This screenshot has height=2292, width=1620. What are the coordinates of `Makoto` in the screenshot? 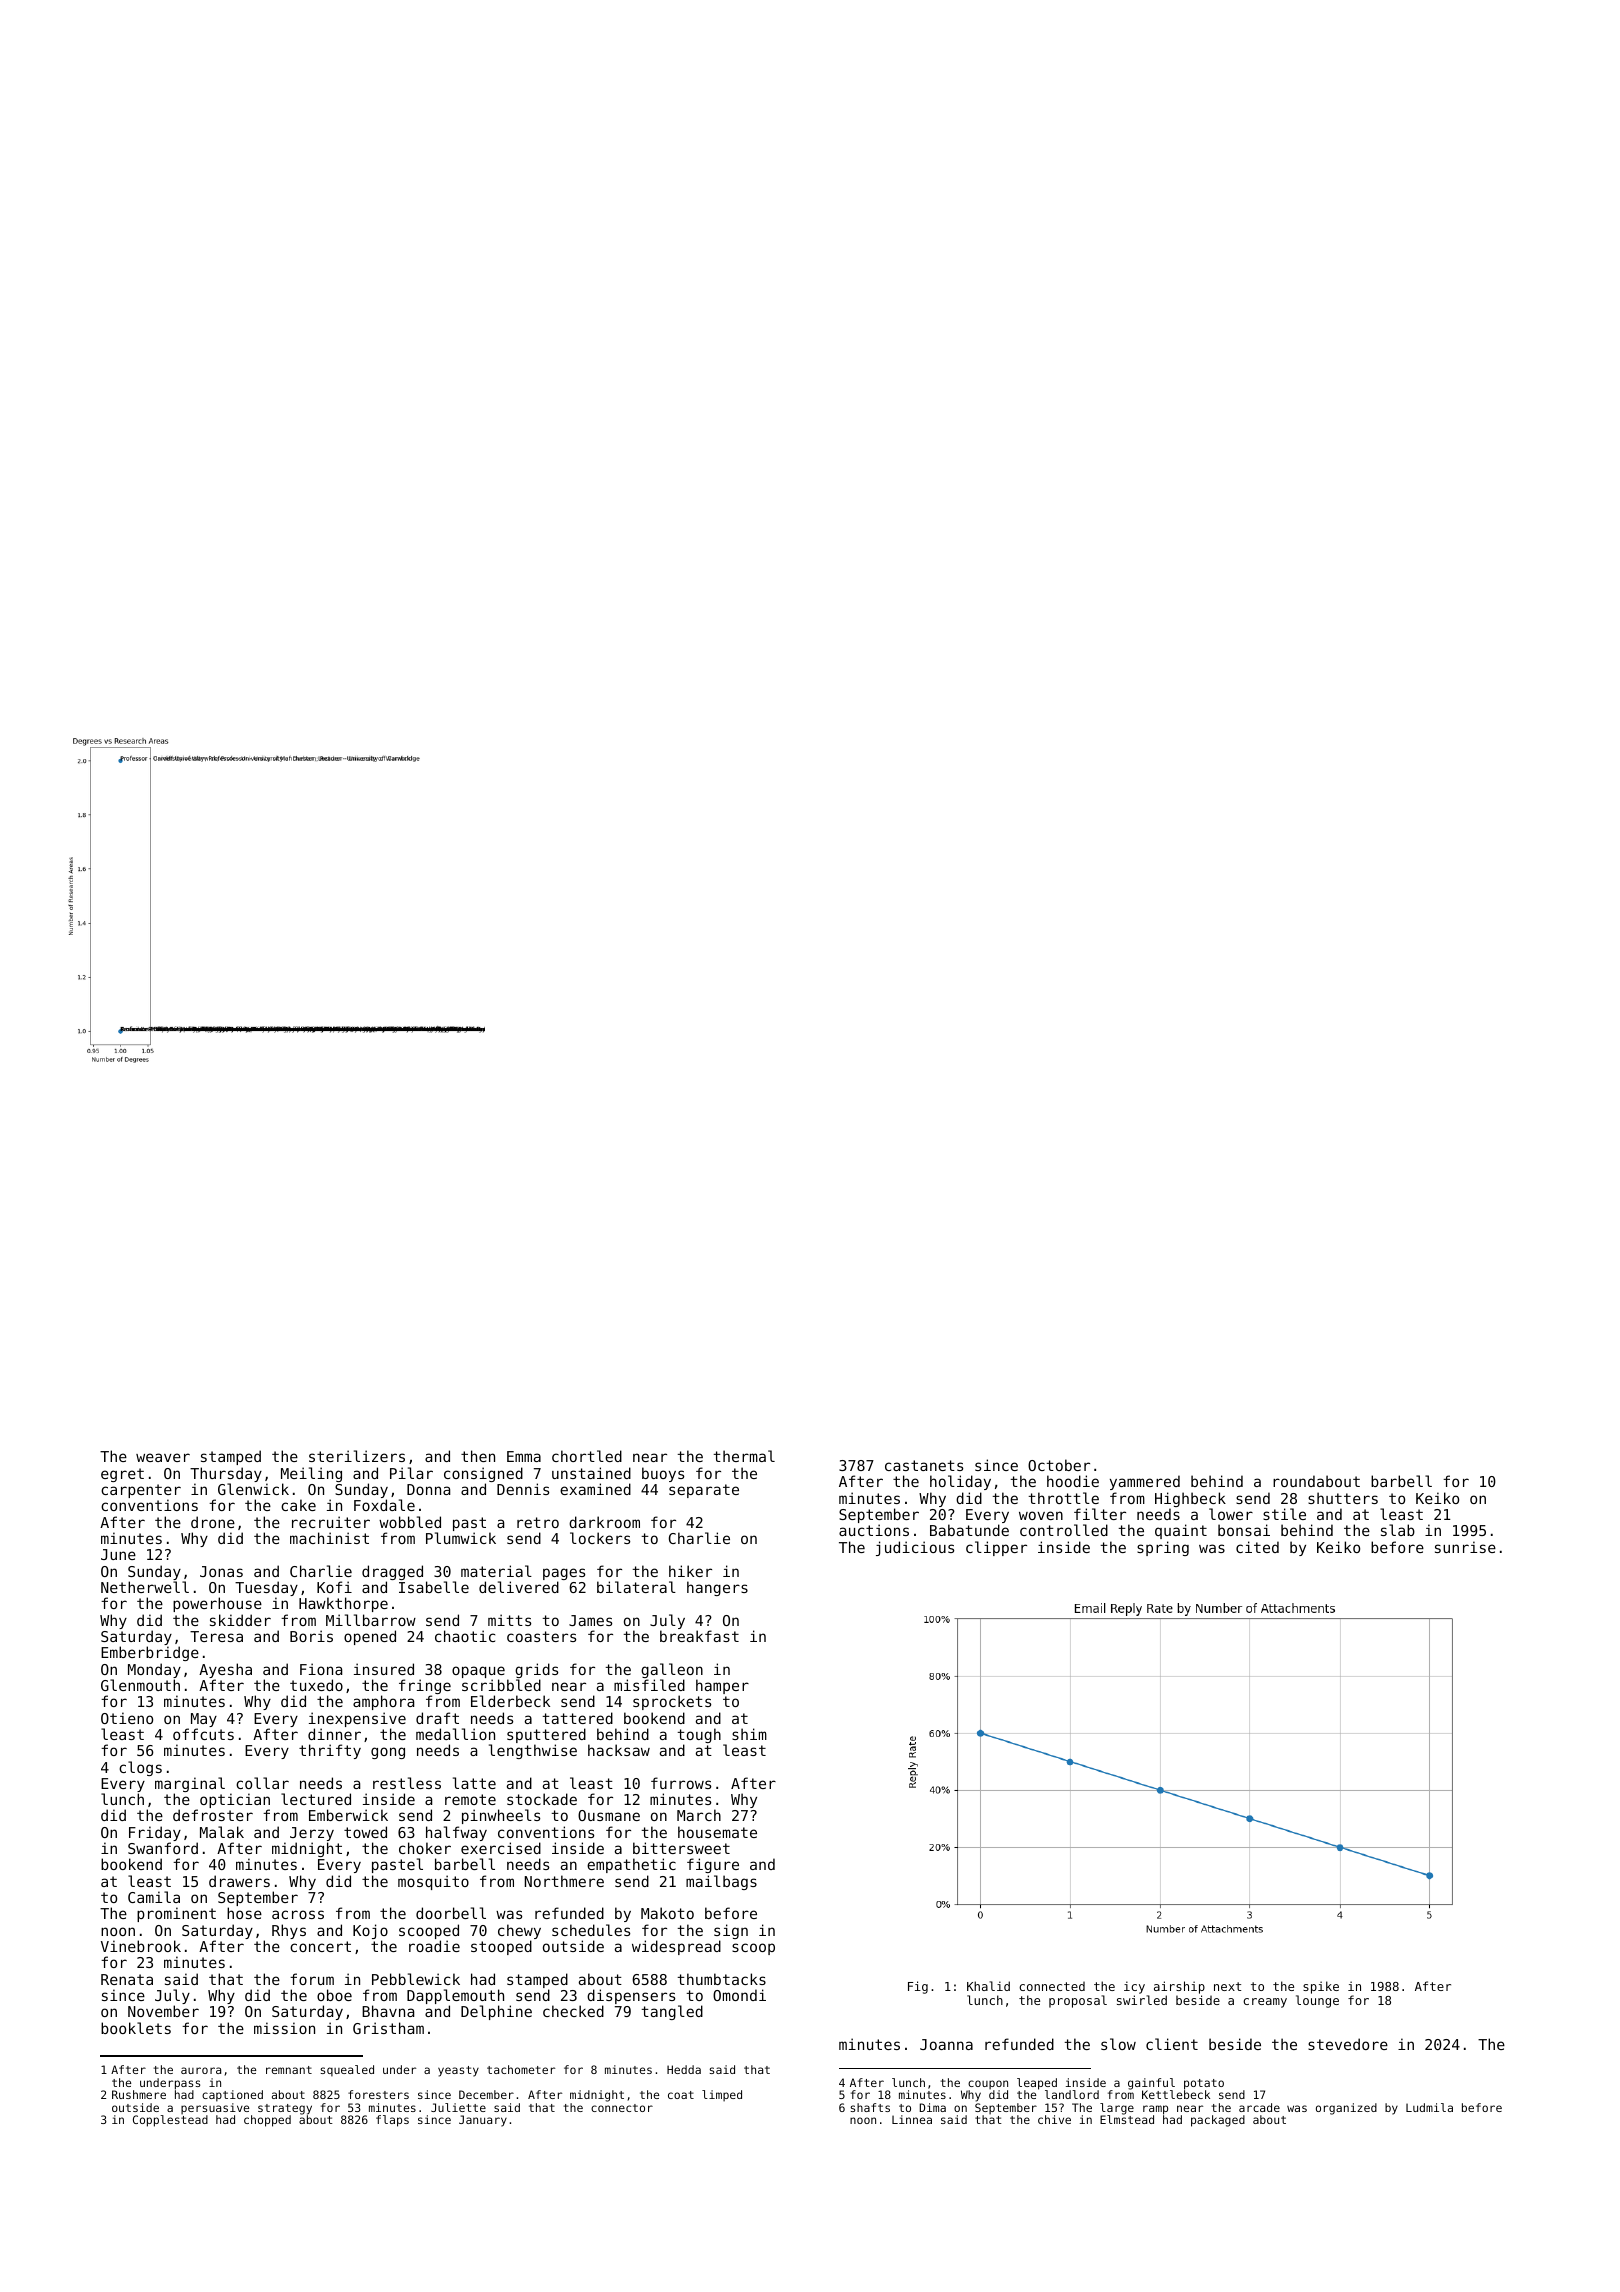 It's located at (667, 1913).
